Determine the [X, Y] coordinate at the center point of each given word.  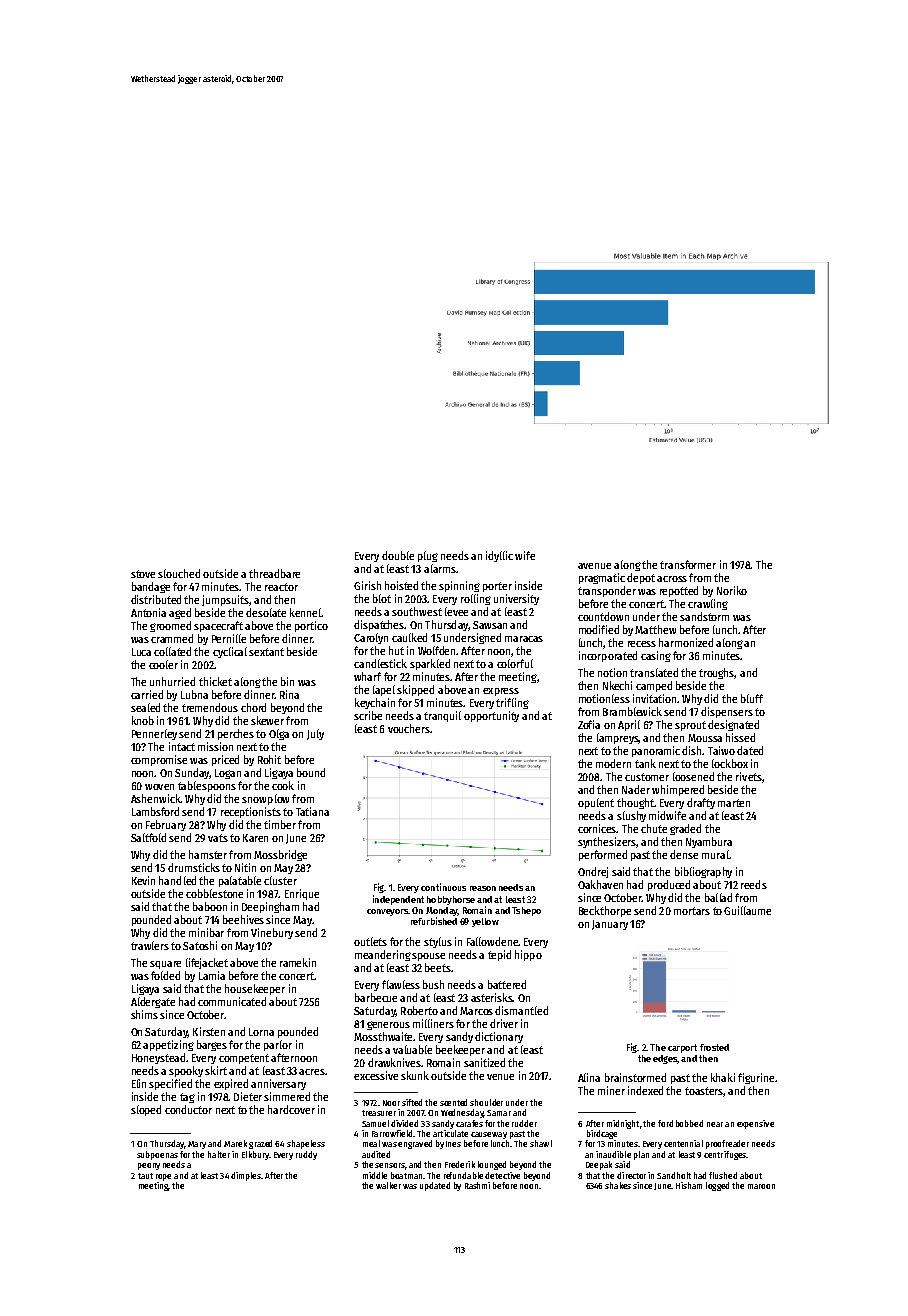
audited [376, 1154]
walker [388, 1185]
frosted [714, 1047]
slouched [179, 573]
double [398, 555]
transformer [688, 564]
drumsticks [194, 867]
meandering [383, 955]
